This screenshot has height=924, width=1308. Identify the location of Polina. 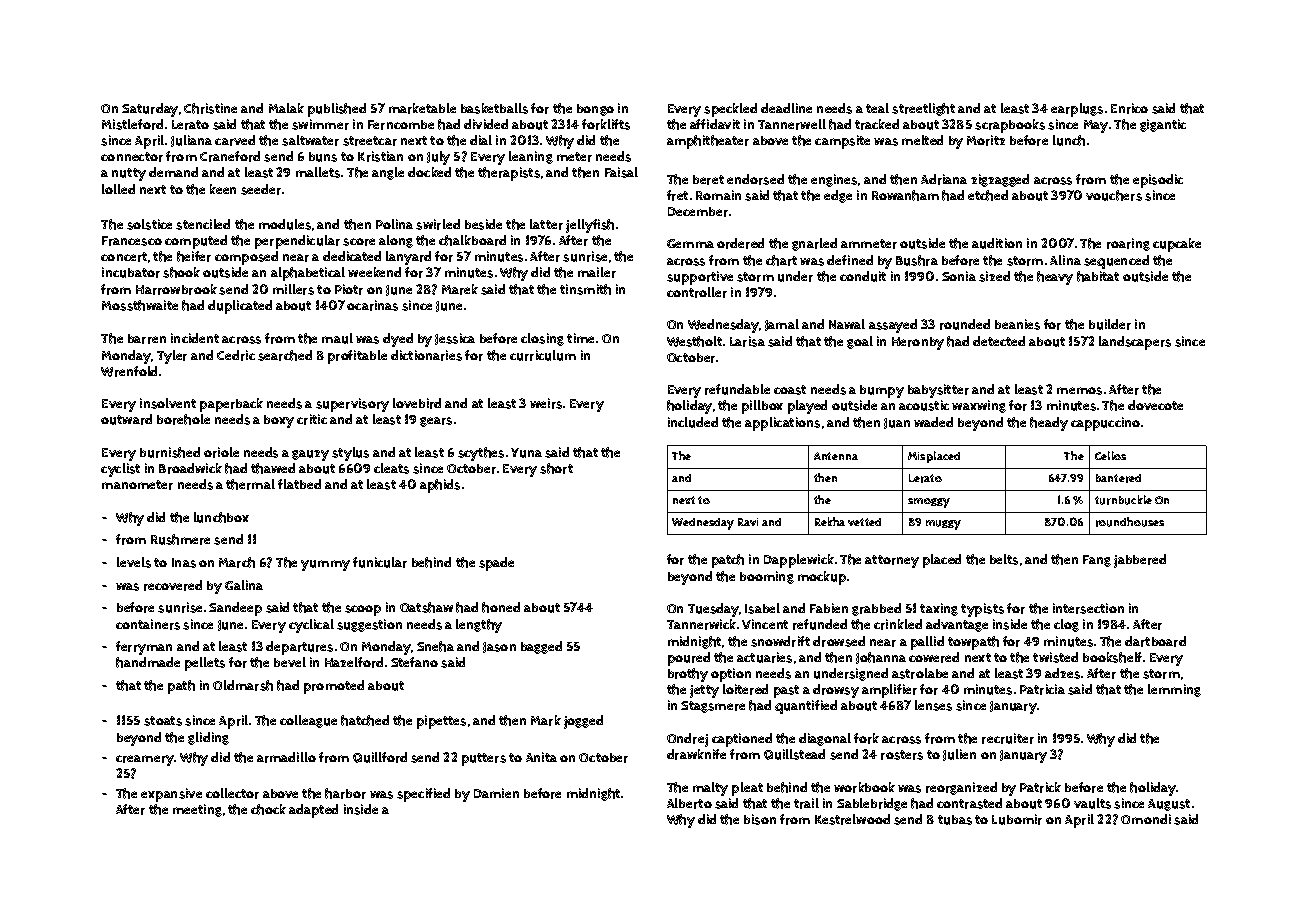
(394, 224).
